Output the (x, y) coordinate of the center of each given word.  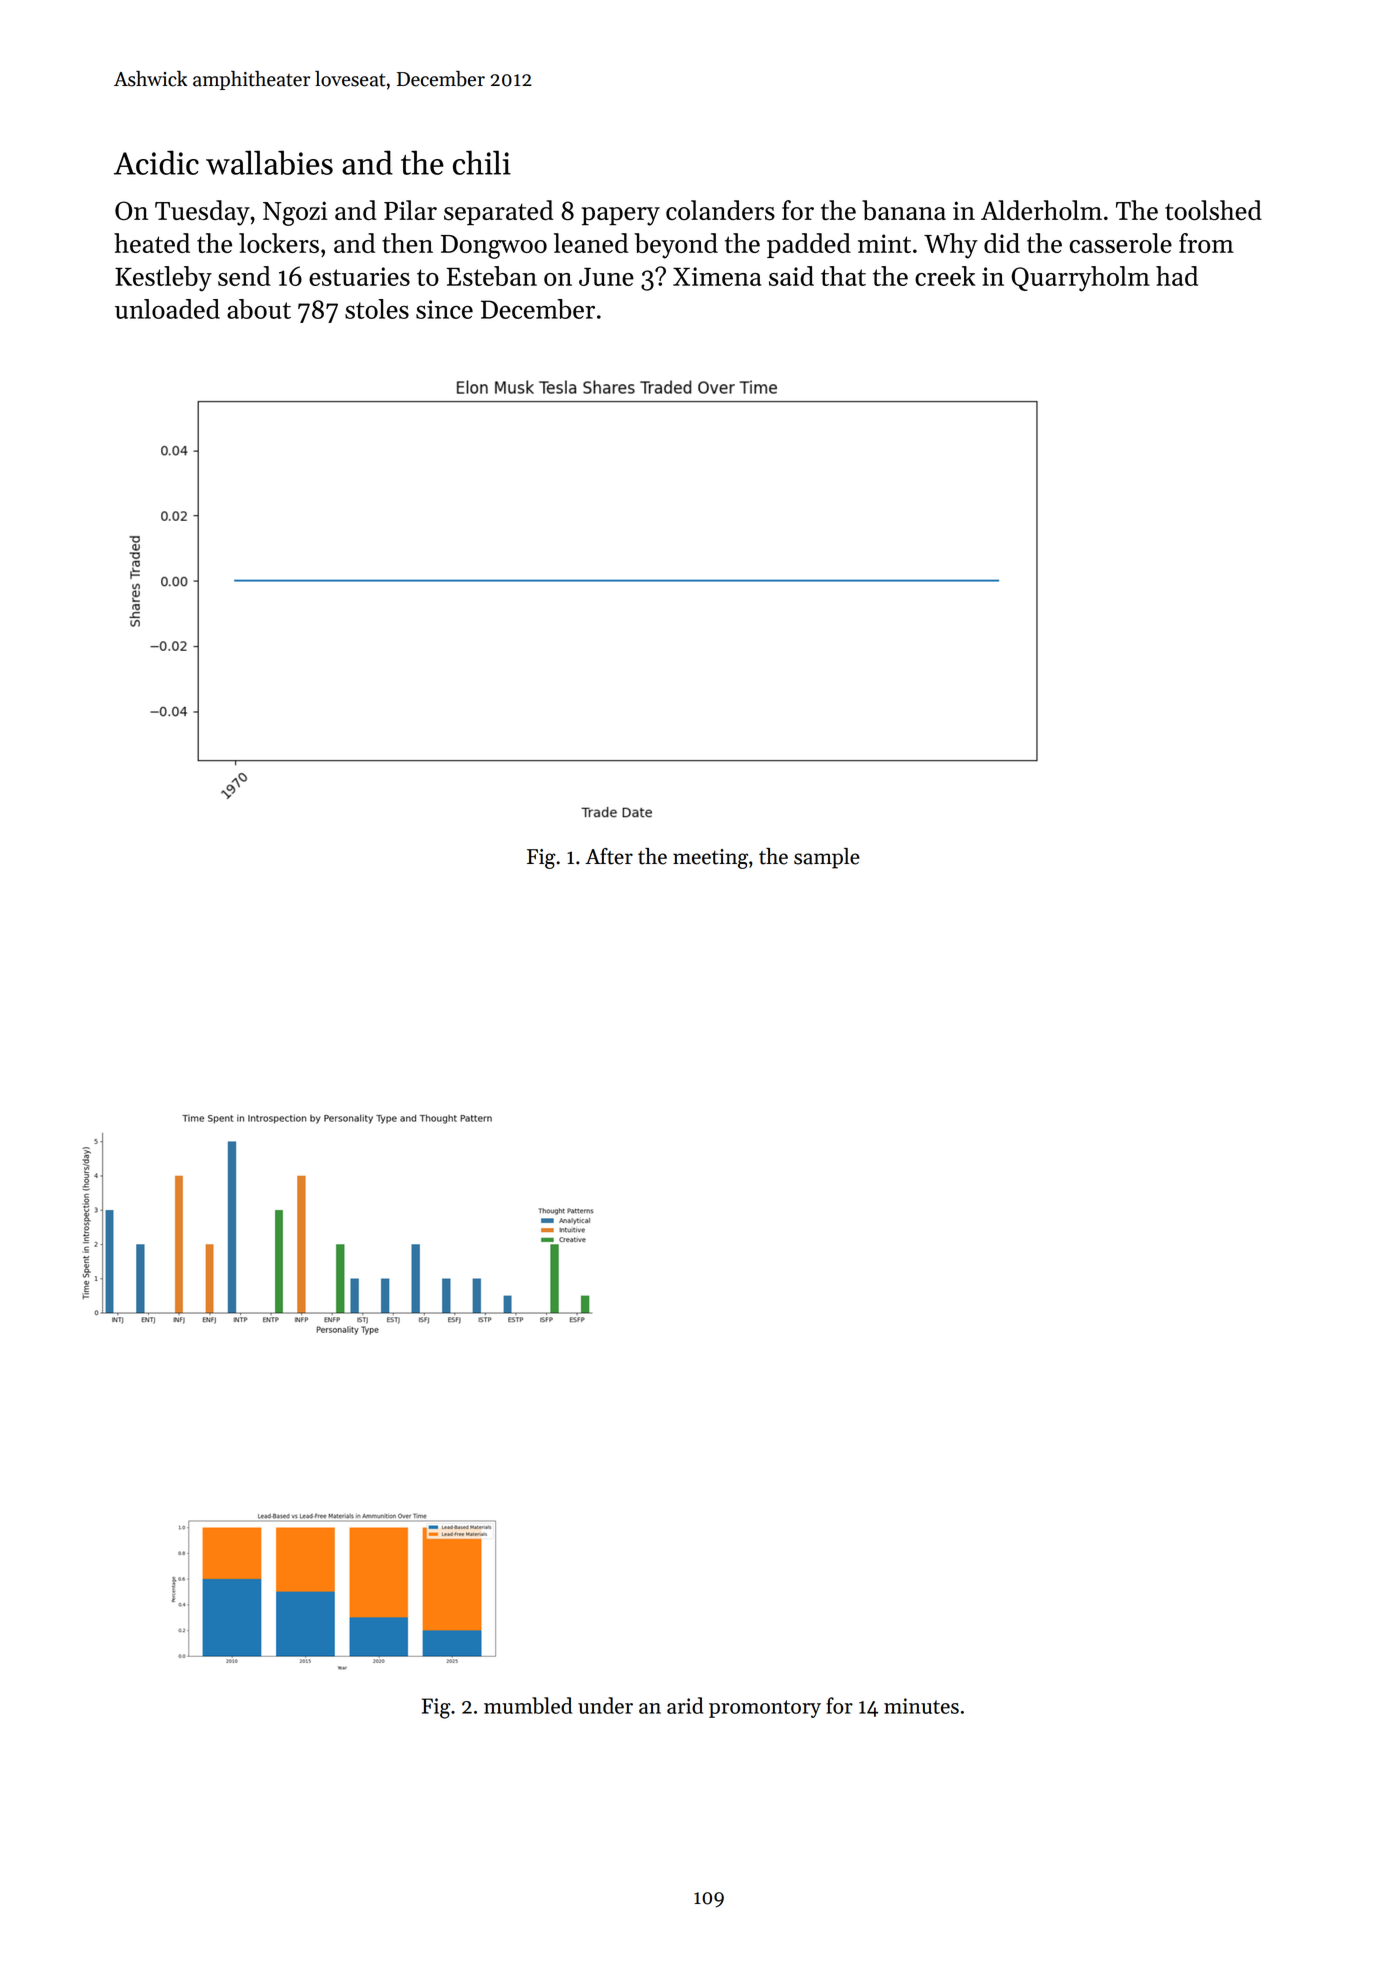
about (259, 309)
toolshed (1213, 210)
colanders (720, 210)
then (407, 243)
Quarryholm (1080, 279)
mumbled (528, 1705)
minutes (921, 1706)
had (1177, 276)
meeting (710, 859)
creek (945, 276)
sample (827, 858)
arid (685, 1705)
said (791, 276)
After (609, 856)
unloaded (167, 309)
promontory (765, 1709)
